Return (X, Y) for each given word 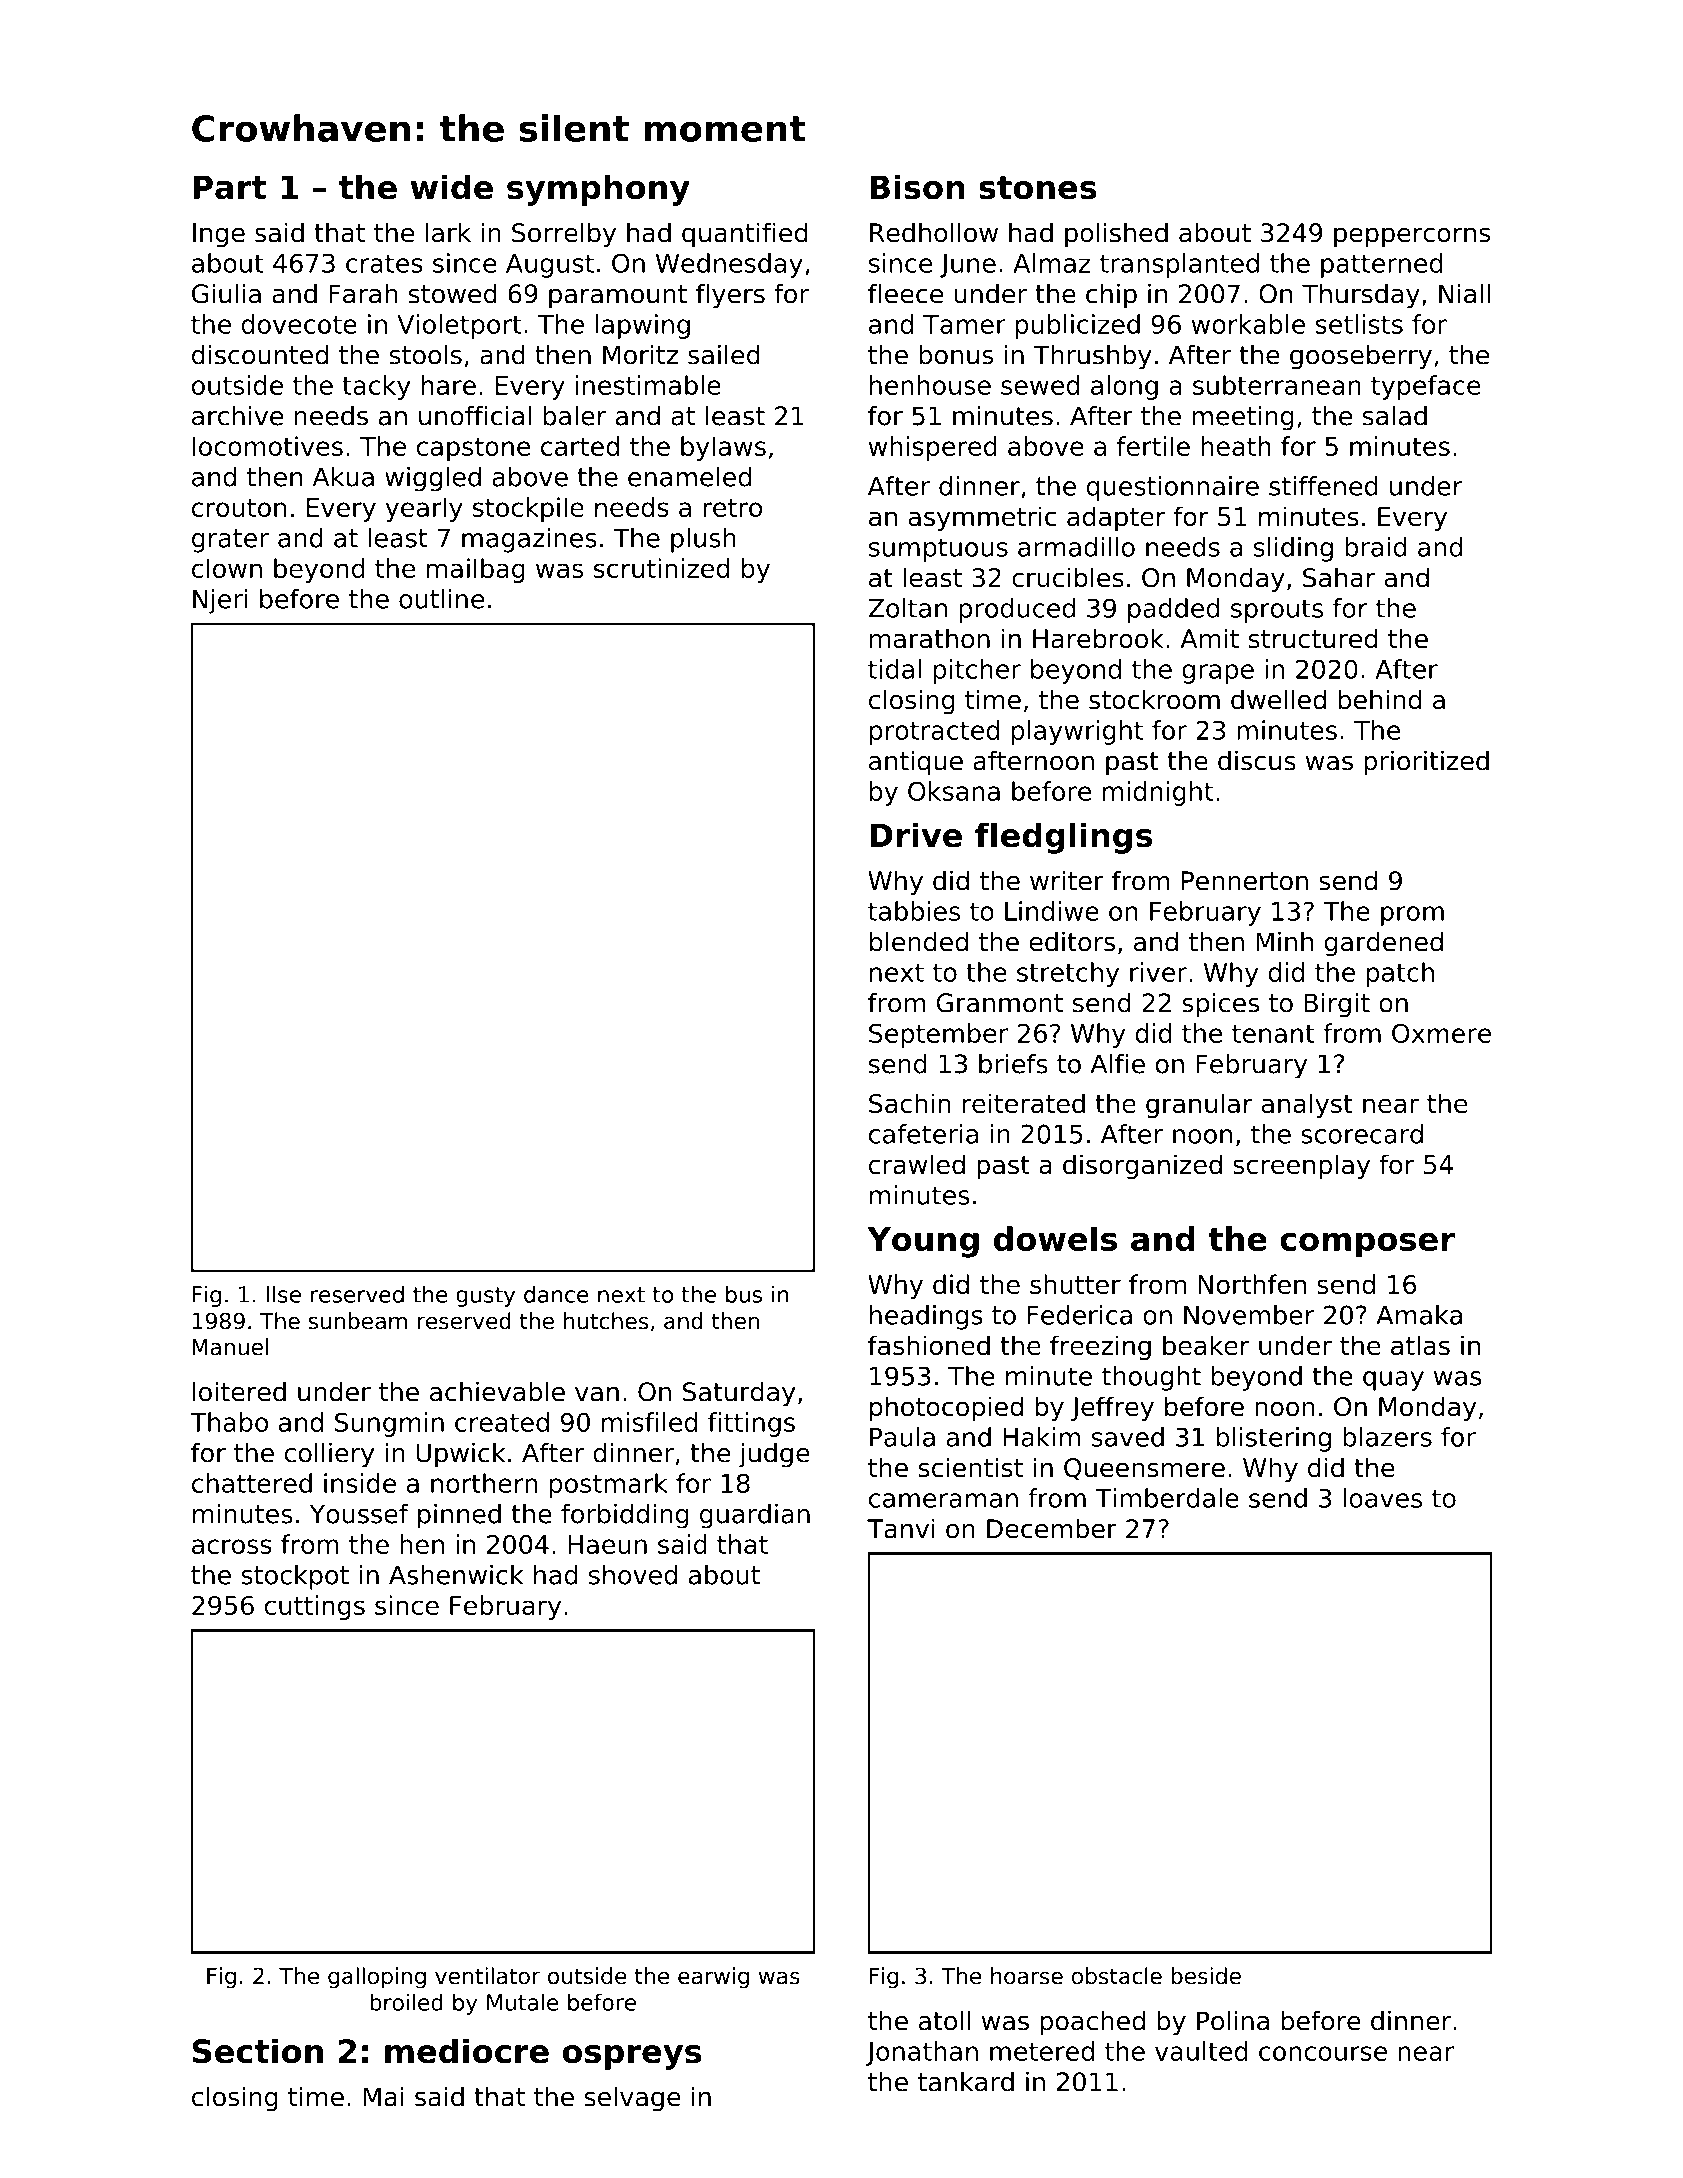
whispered (933, 448)
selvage (632, 2099)
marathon (930, 638)
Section (258, 2051)
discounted (260, 355)
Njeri (220, 601)
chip (1111, 296)
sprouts (1277, 611)
